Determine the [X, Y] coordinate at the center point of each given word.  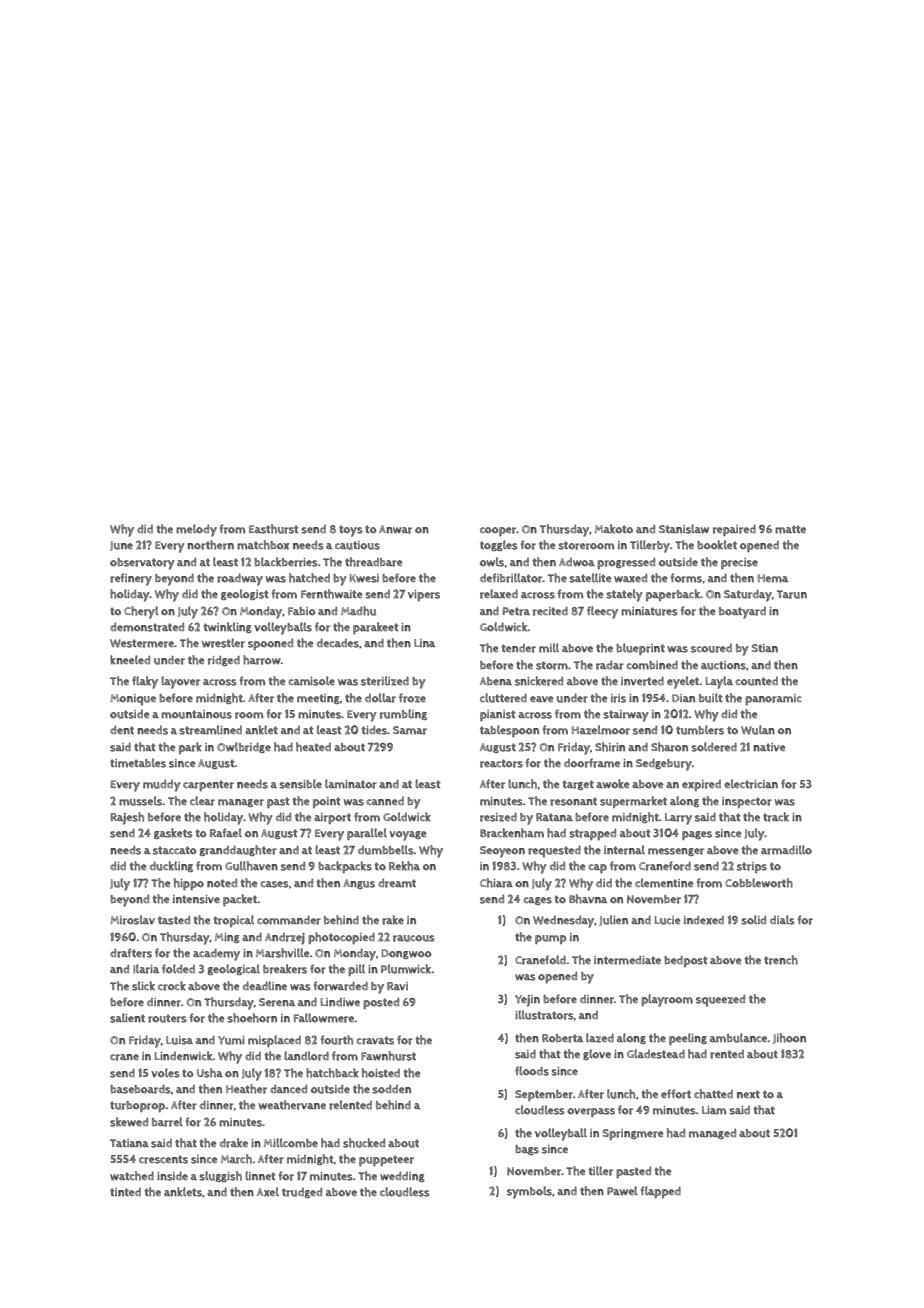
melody [196, 530]
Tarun [792, 594]
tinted [125, 1192]
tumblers [700, 730]
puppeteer [386, 1160]
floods [532, 1071]
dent [122, 729]
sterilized [385, 681]
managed [712, 1133]
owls [492, 562]
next [748, 1094]
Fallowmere [324, 1018]
